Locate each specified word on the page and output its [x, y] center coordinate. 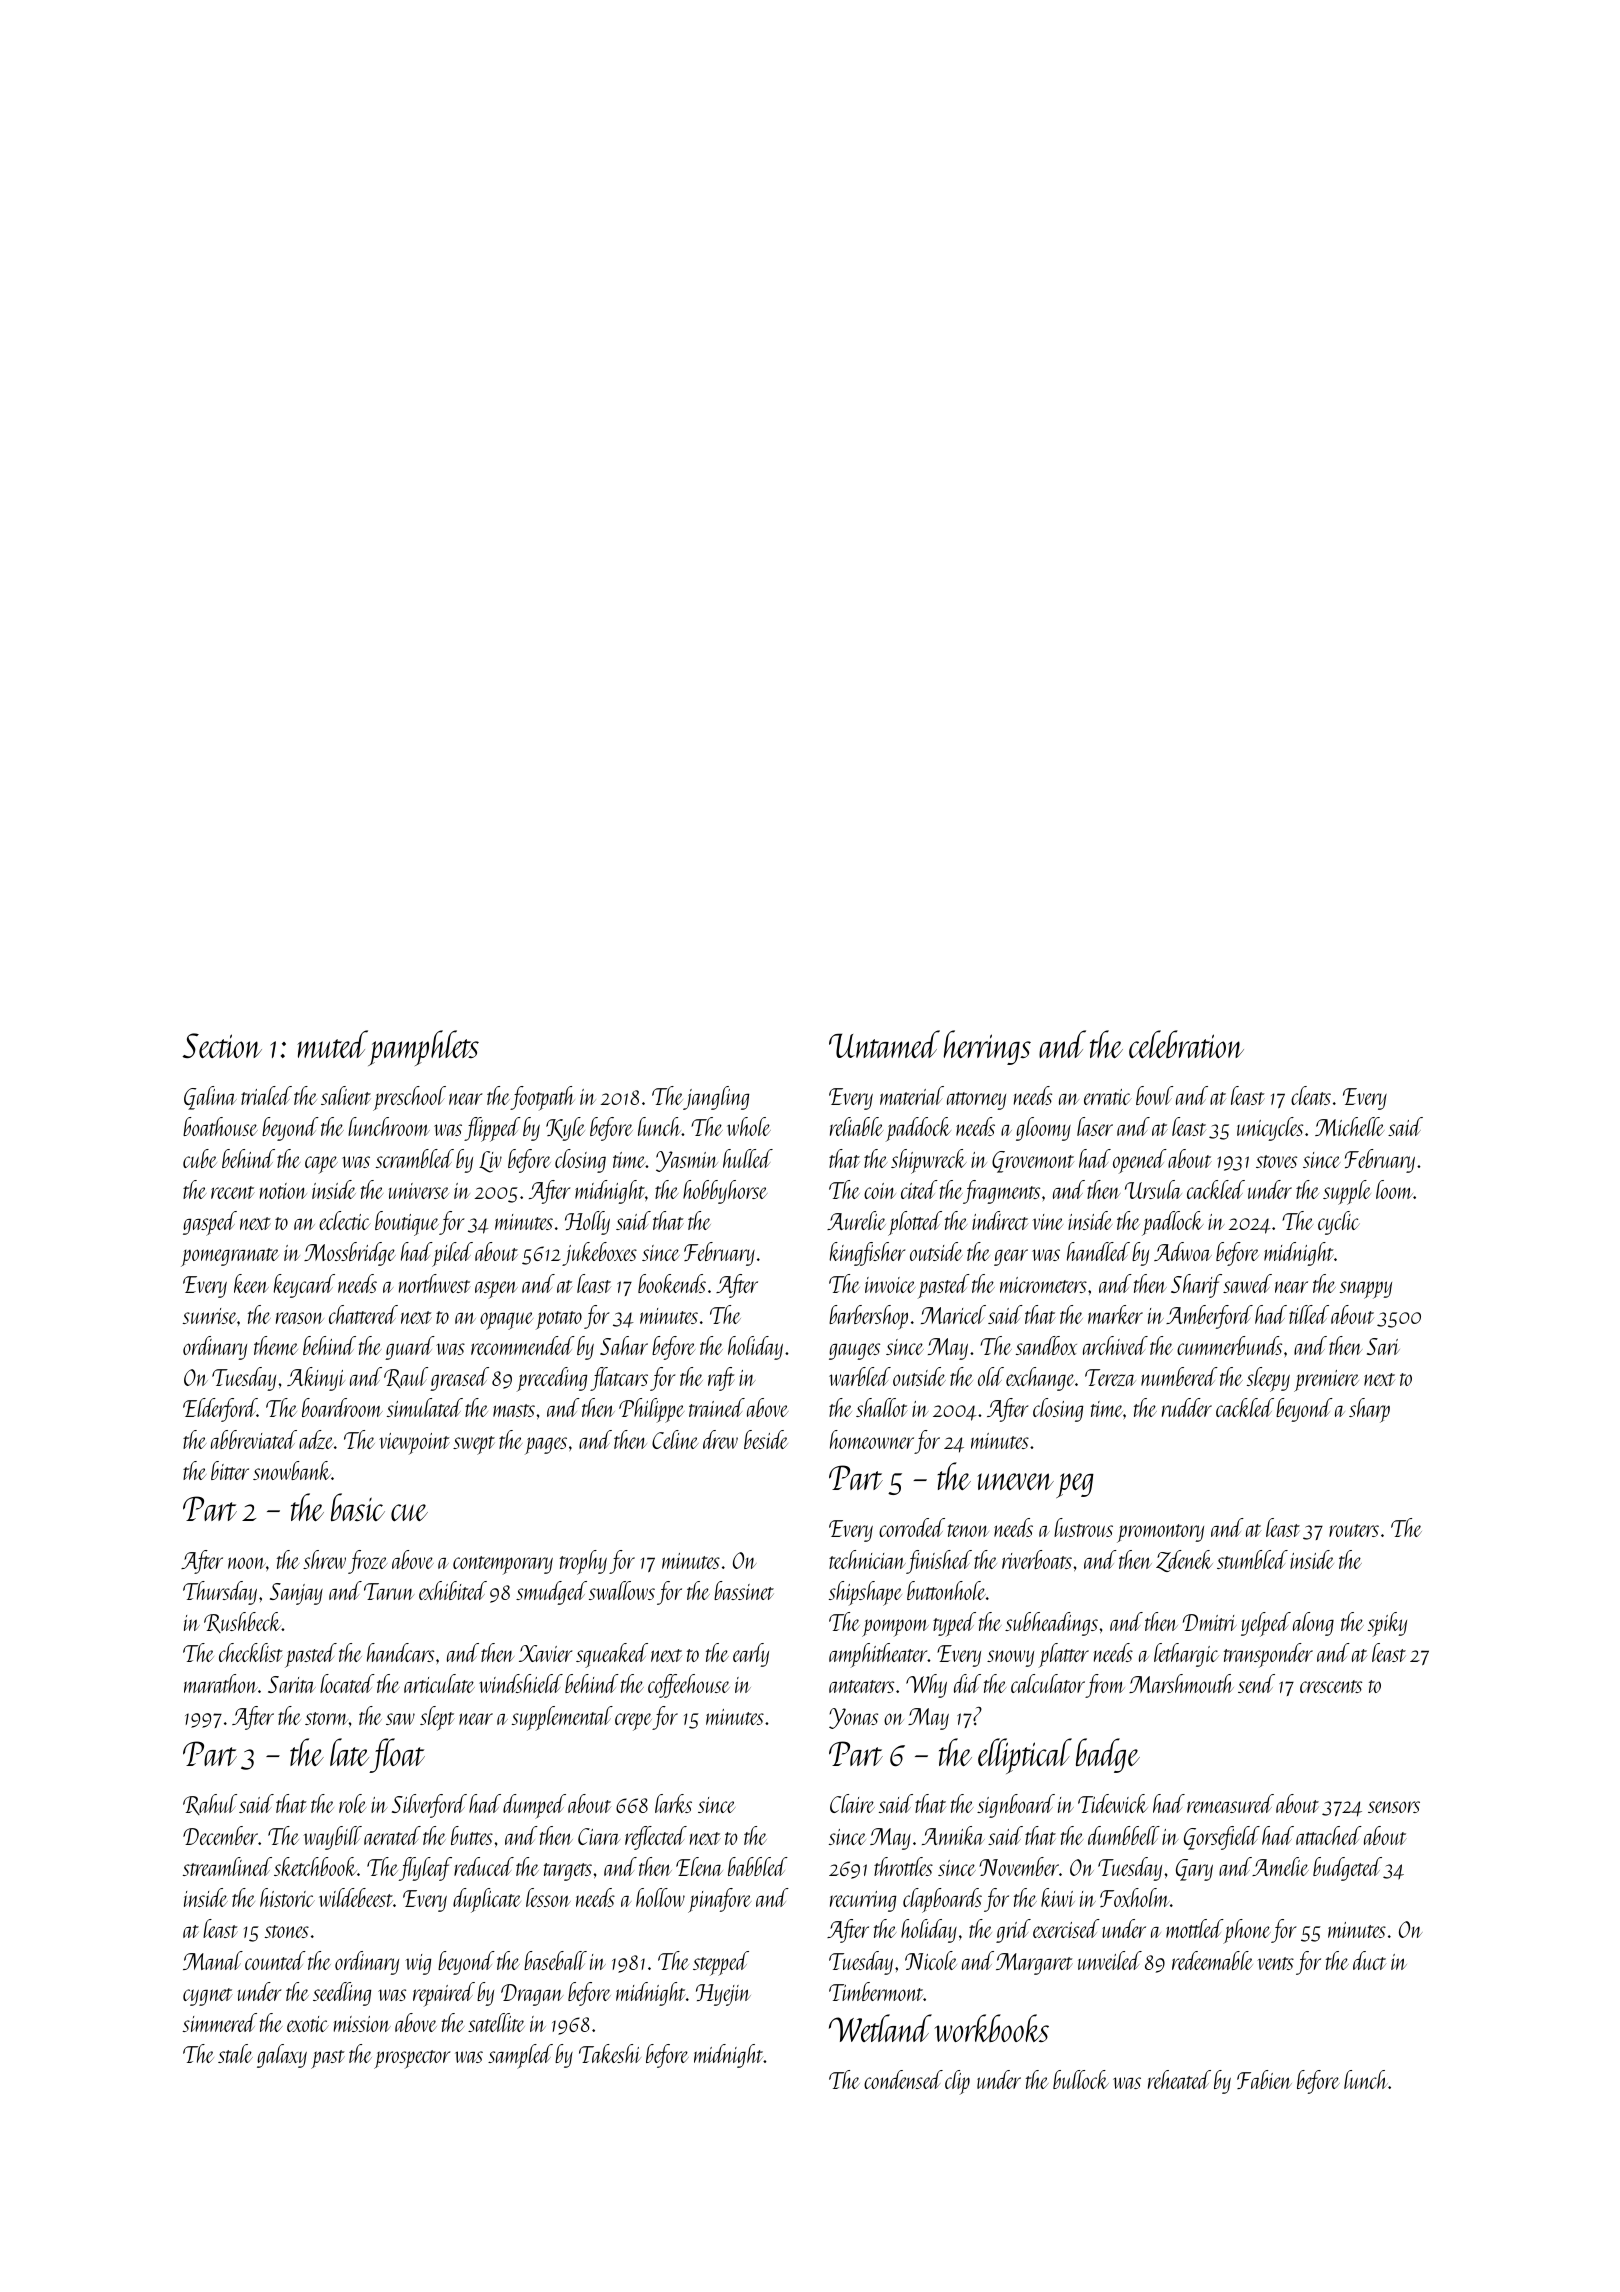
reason [300, 1318]
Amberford [1209, 1317]
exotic [308, 2024]
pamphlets [423, 1048]
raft [721, 1379]
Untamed [884, 1044]
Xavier [545, 1653]
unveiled [1110, 1960]
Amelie [1280, 1866]
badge [1108, 1755]
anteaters [861, 1686]
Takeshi [610, 2053]
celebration [1186, 1044]
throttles [903, 1866]
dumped [534, 1806]
